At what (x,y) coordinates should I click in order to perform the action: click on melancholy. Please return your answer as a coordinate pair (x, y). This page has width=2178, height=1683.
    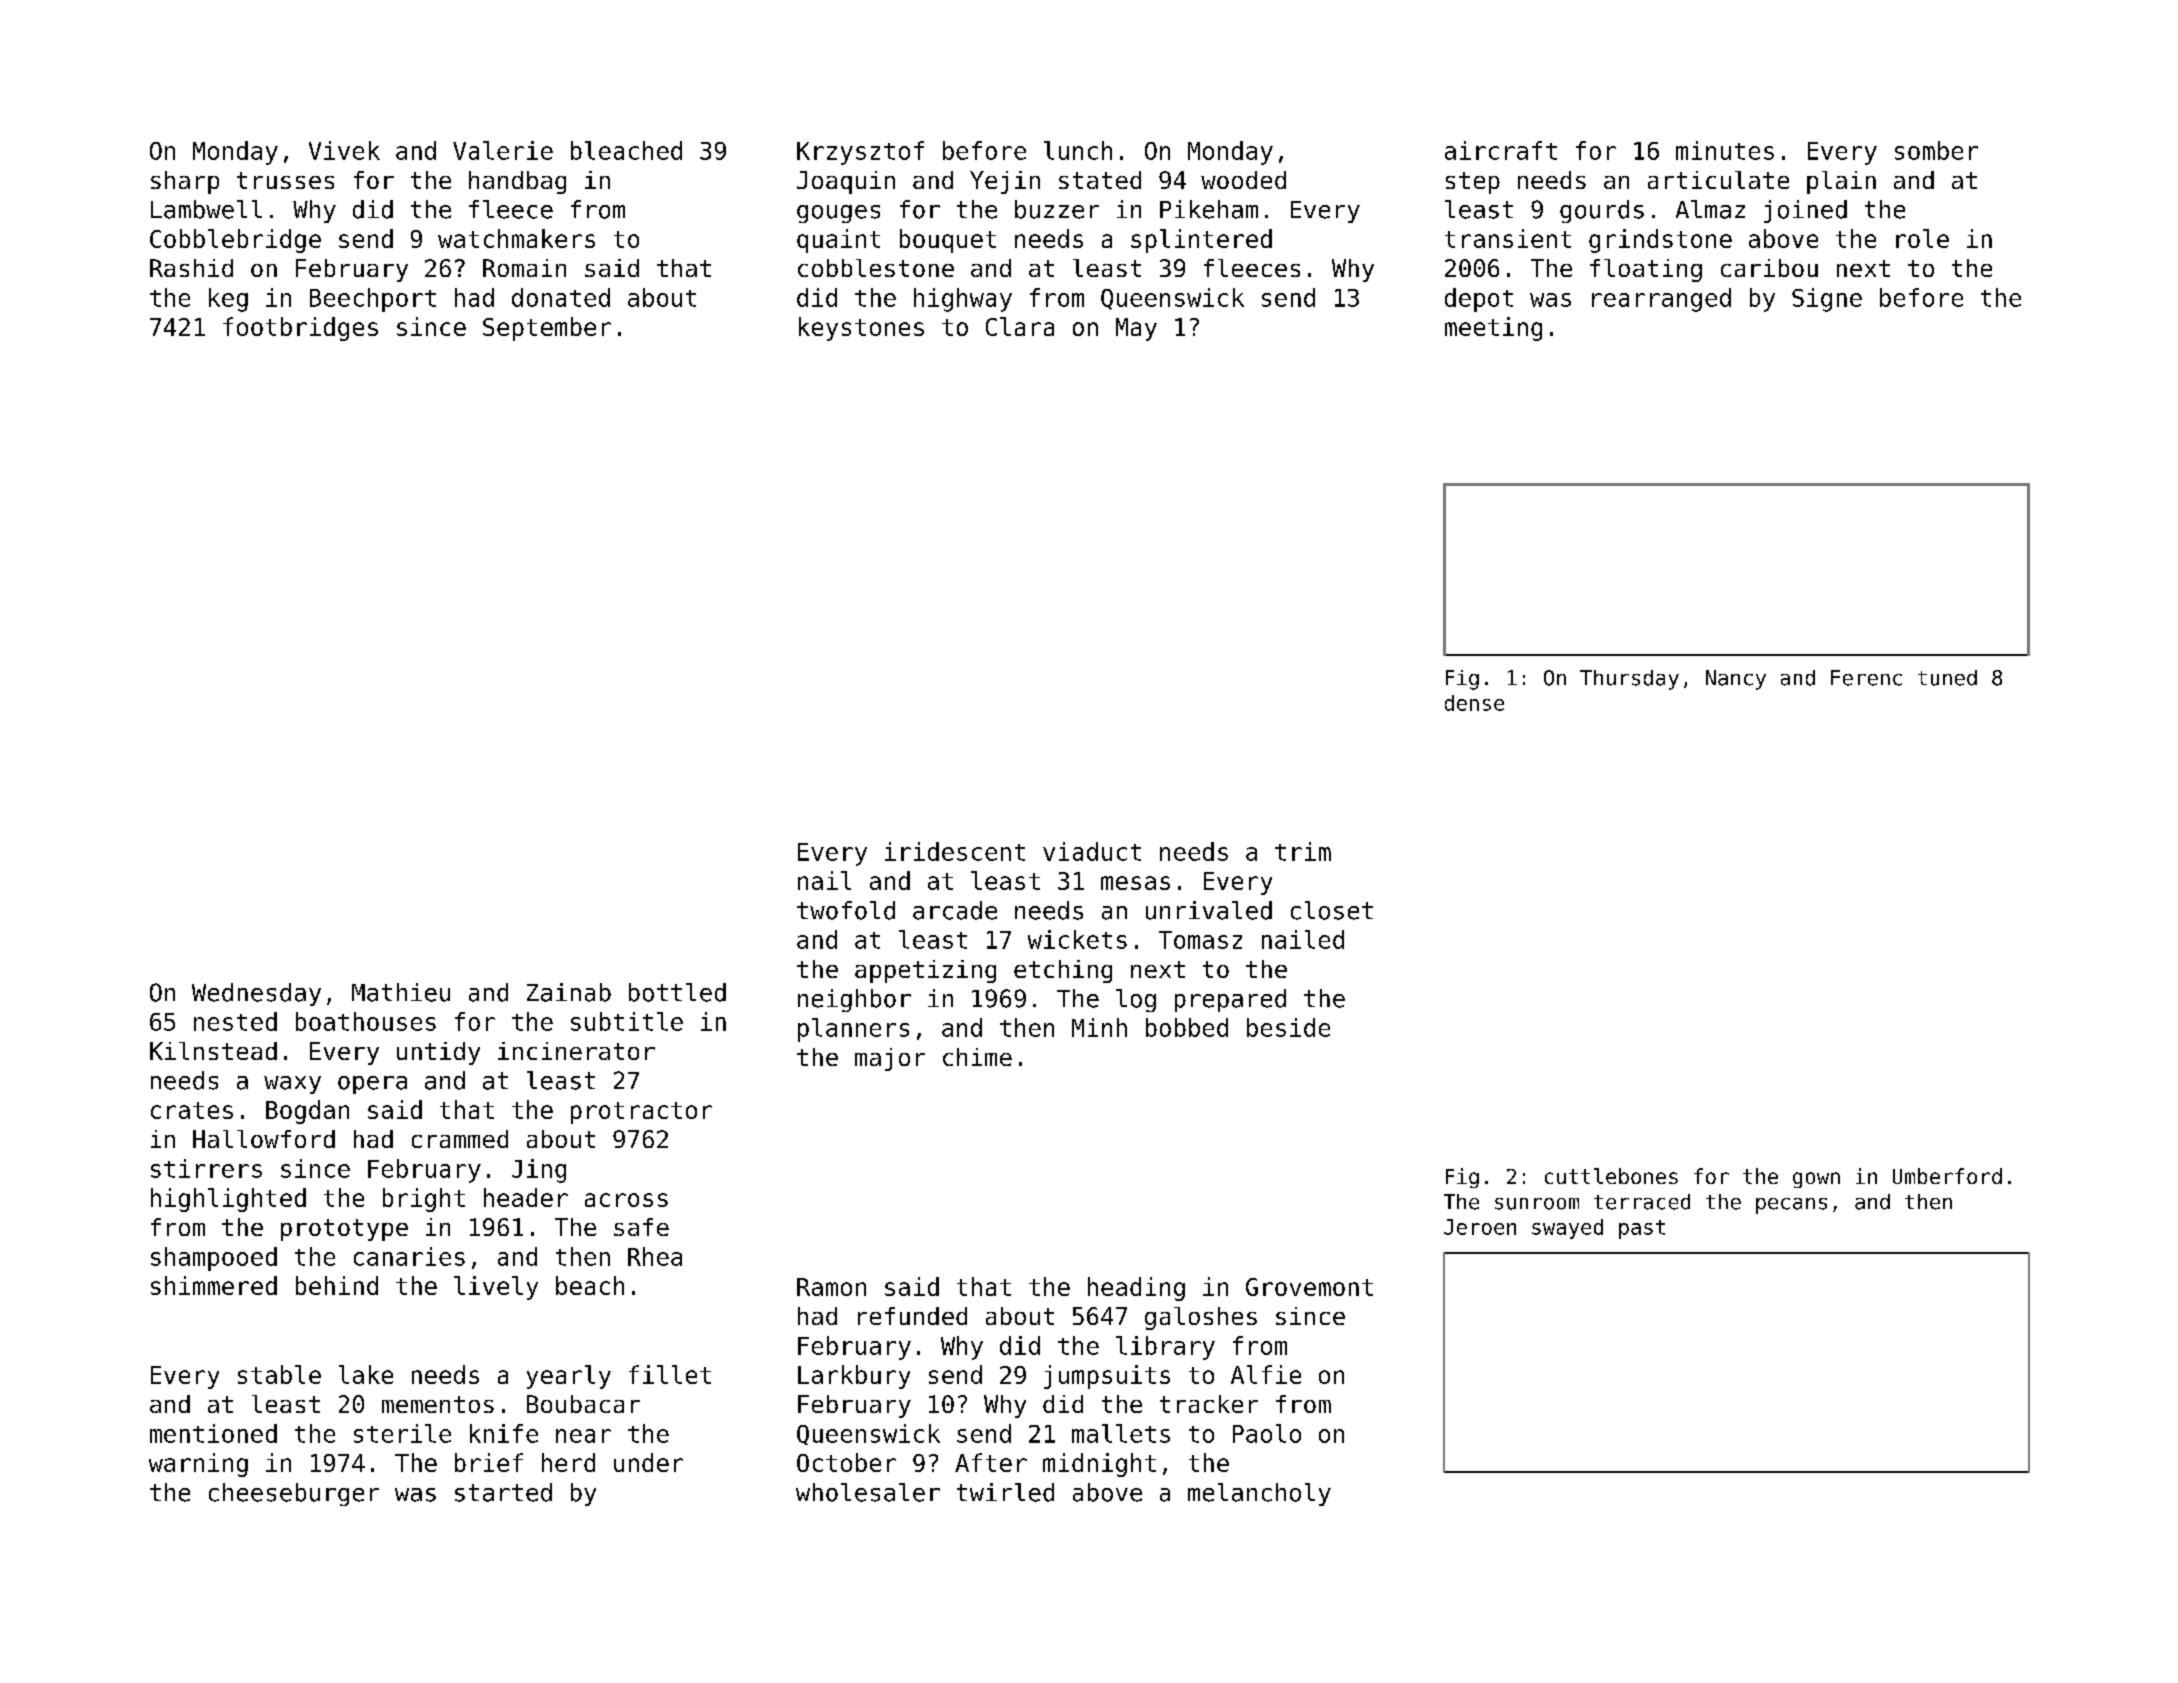
    Looking at the image, I should click on (1259, 1494).
